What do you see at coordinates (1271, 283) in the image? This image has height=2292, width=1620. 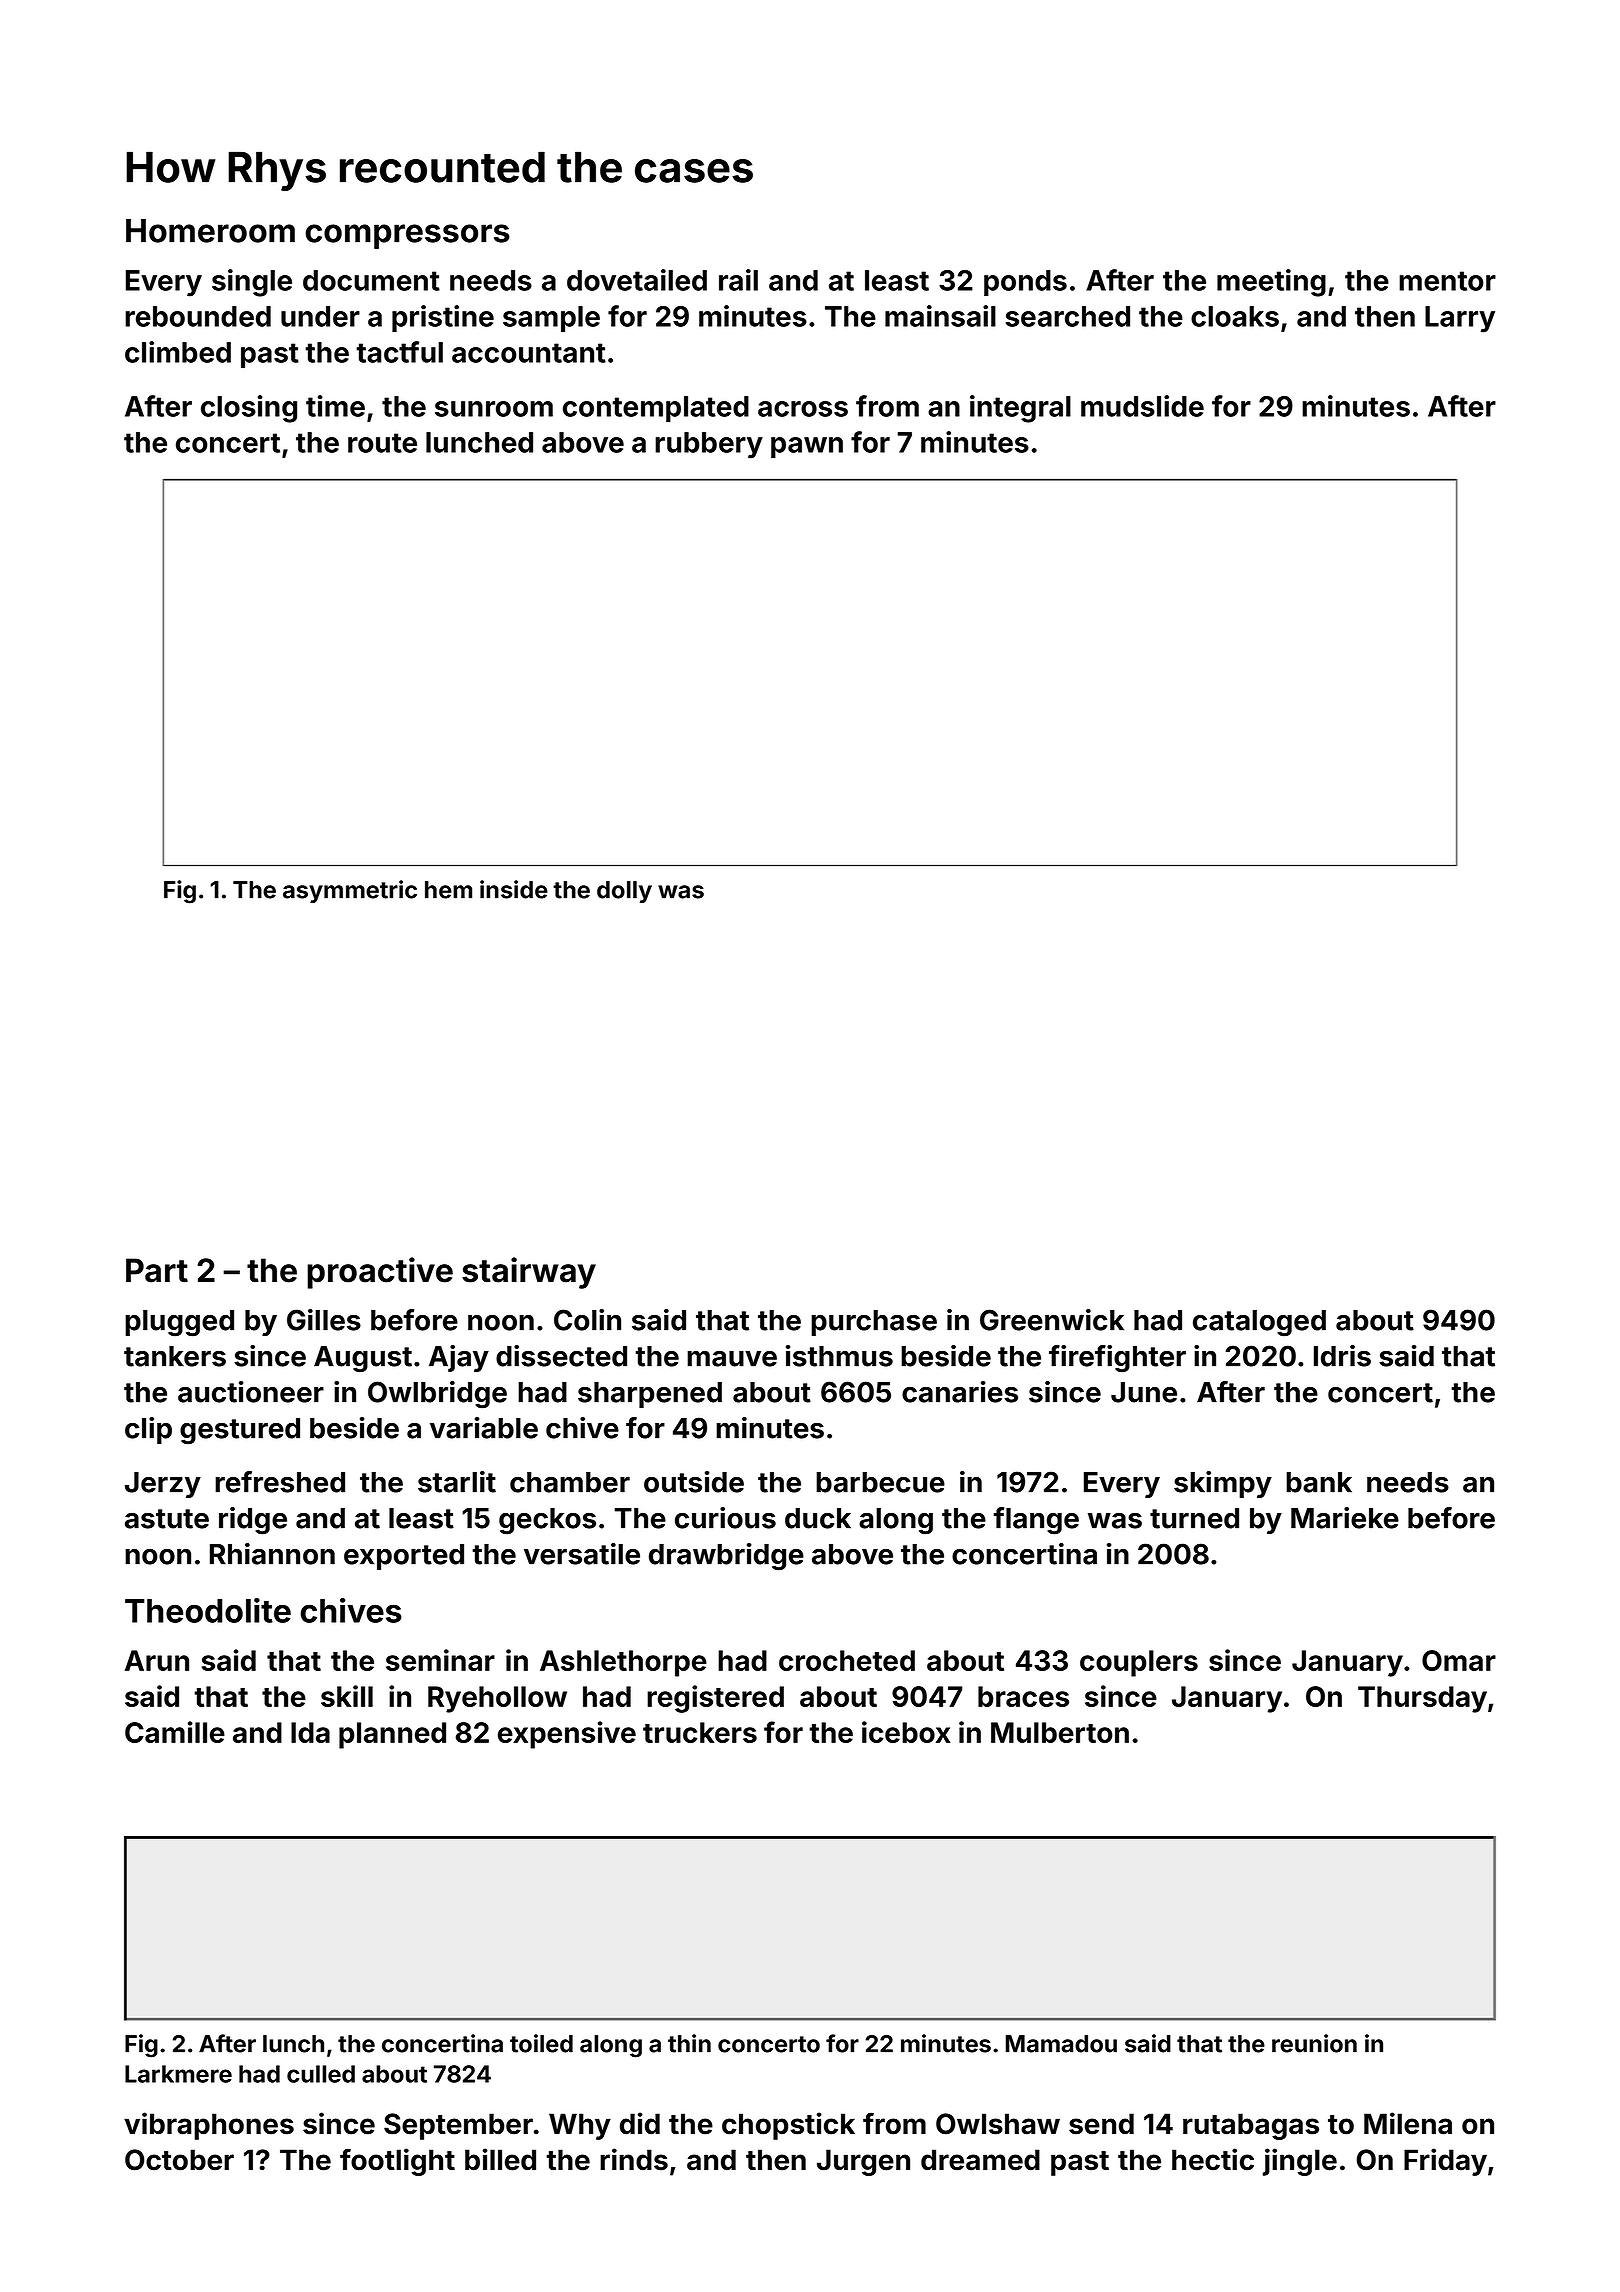 I see `meeting` at bounding box center [1271, 283].
